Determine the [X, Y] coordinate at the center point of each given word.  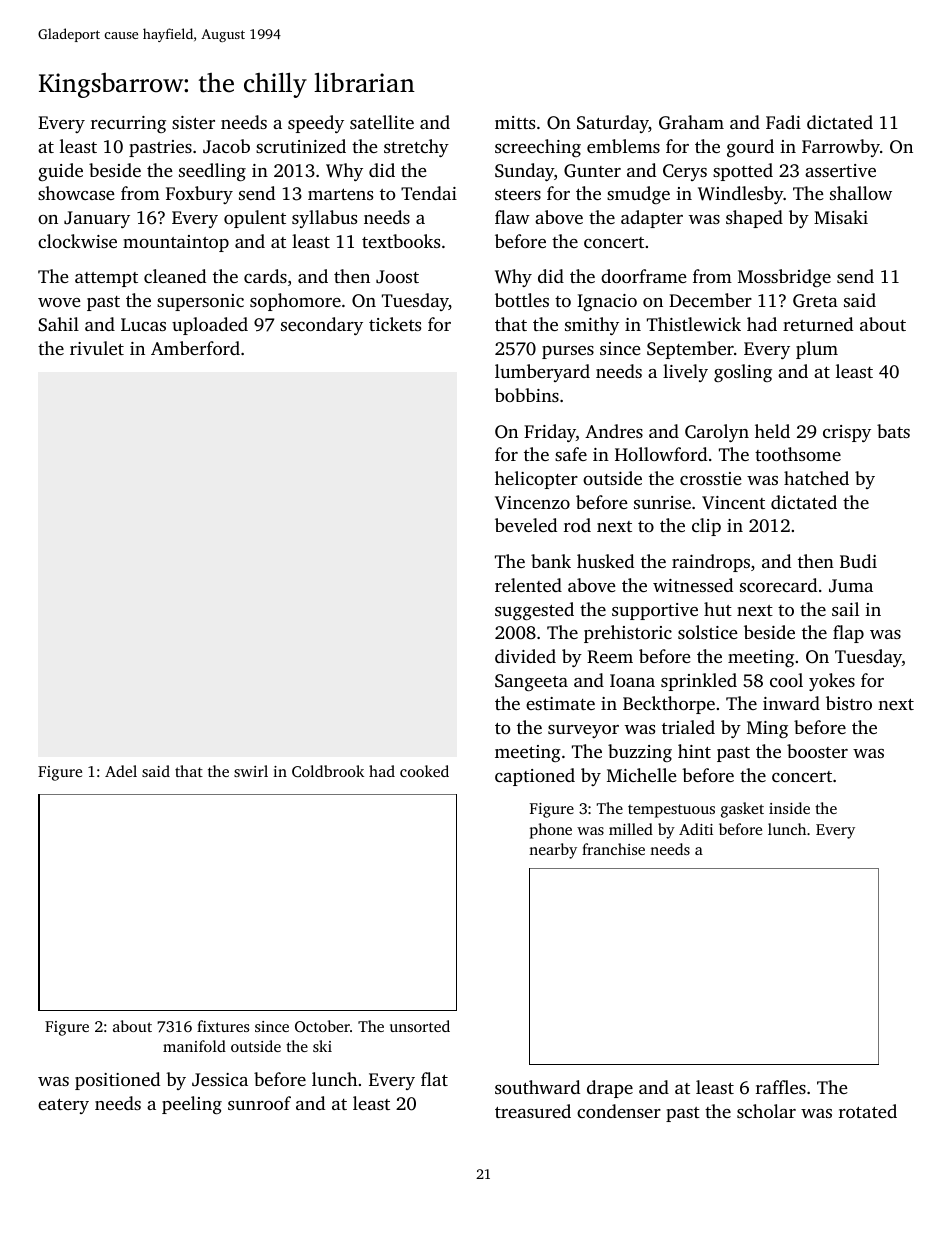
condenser [619, 1111]
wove [59, 302]
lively [685, 373]
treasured [533, 1111]
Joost [397, 277]
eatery [63, 1106]
